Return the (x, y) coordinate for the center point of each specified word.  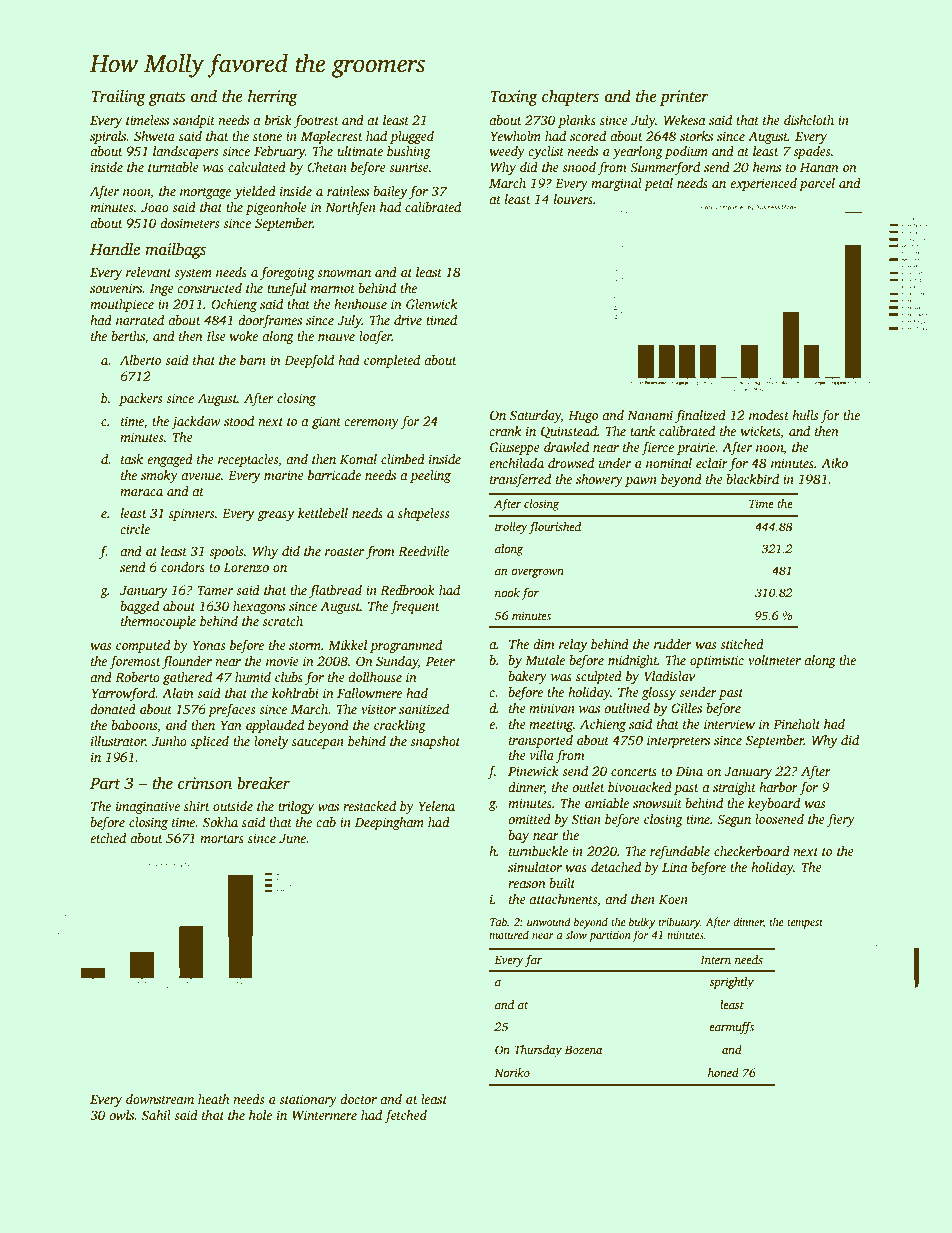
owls (121, 1115)
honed (723, 1072)
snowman (344, 273)
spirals (108, 137)
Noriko (512, 1072)
